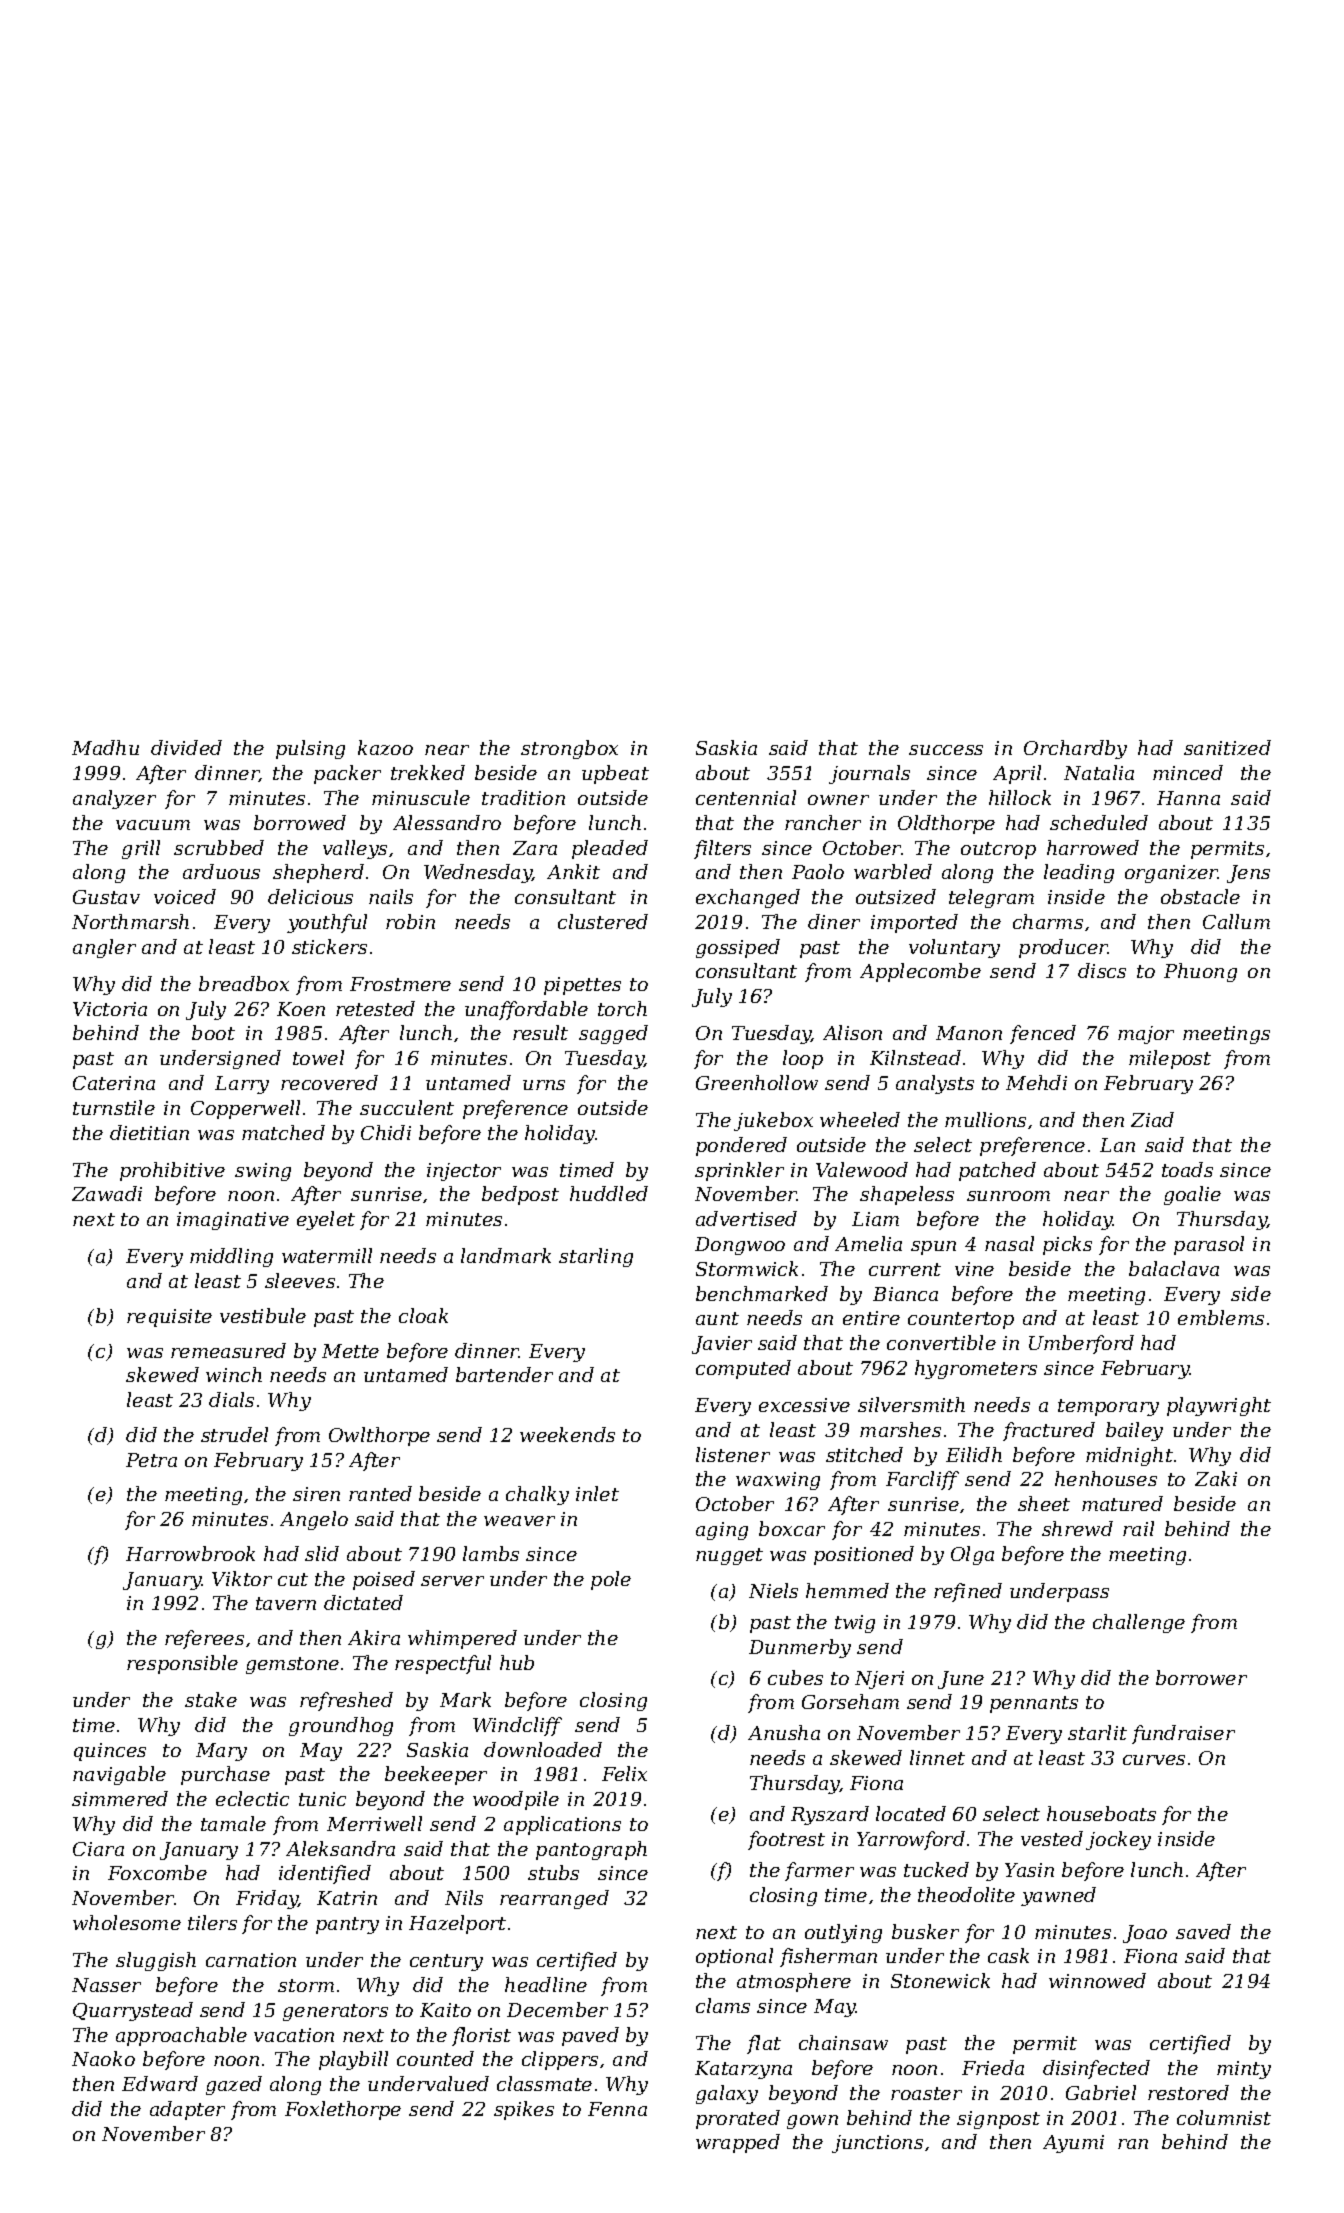  What do you see at coordinates (244, 983) in the screenshot?
I see `breadbox` at bounding box center [244, 983].
